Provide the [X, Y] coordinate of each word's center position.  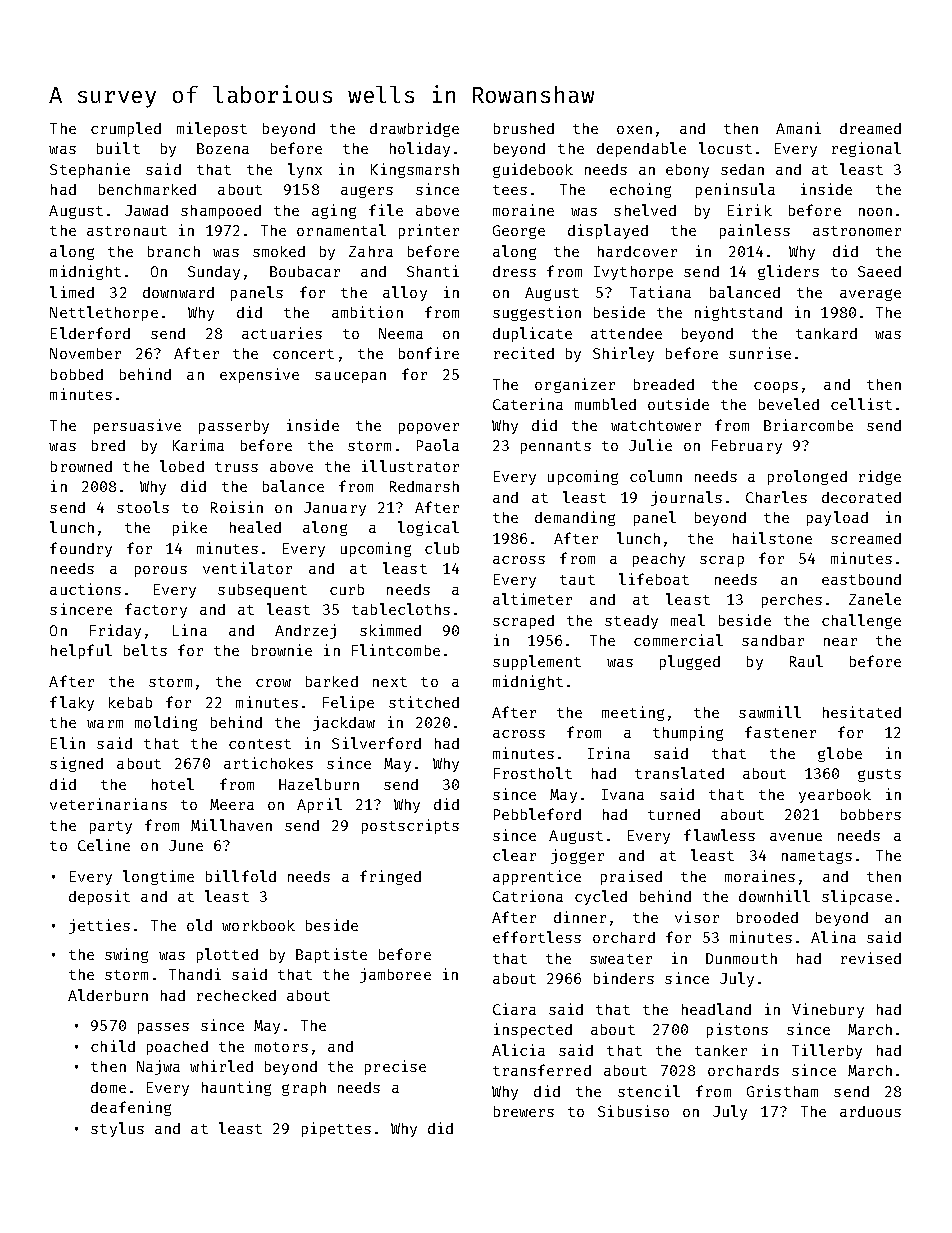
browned [81, 466]
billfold [241, 876]
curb [347, 589]
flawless [719, 835]
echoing [640, 190]
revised [871, 958]
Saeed [879, 271]
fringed [390, 877]
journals [686, 498]
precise [395, 1067]
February [747, 447]
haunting [236, 1088]
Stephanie [90, 170]
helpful [81, 651]
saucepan [350, 377]
